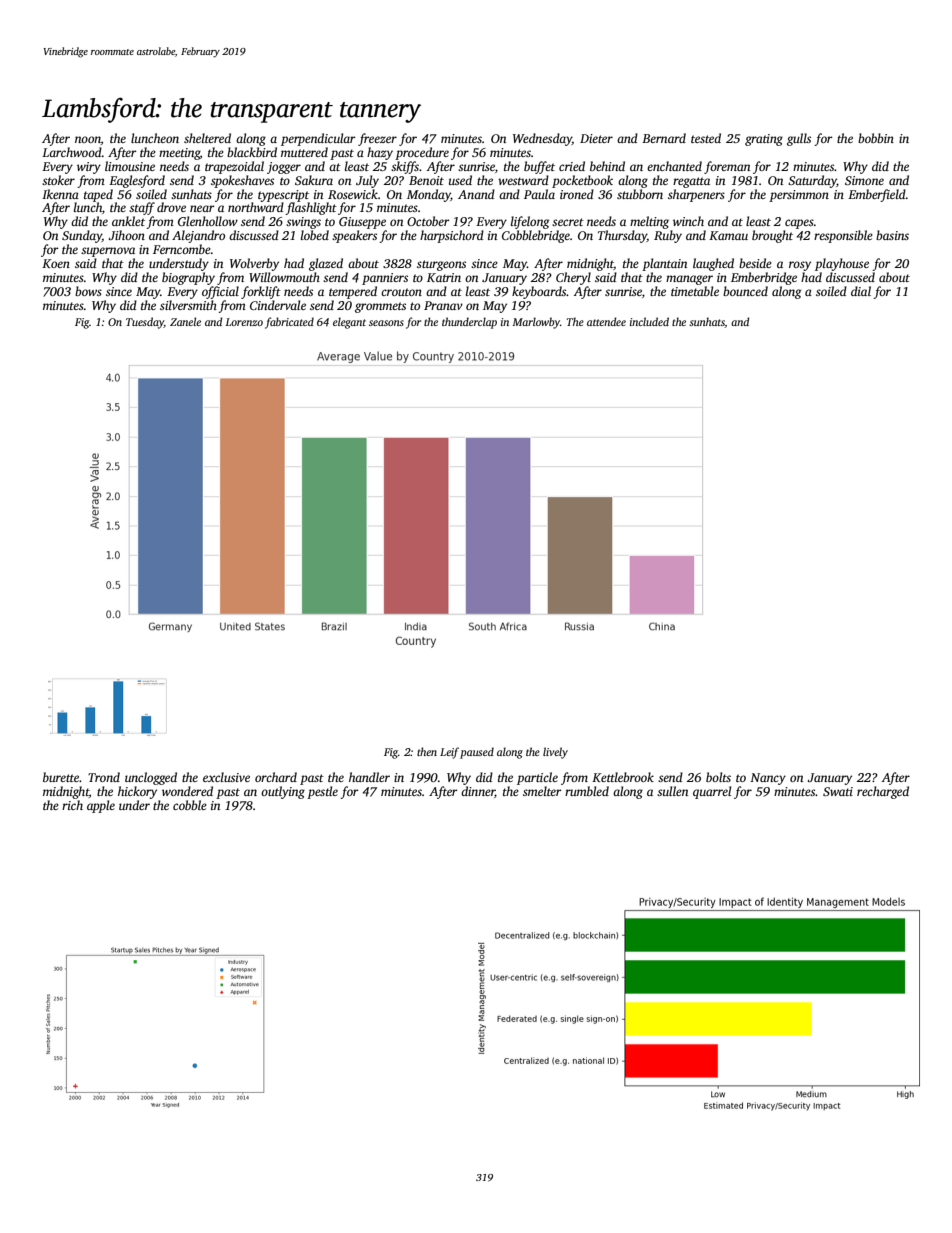 This screenshot has height=1233, width=952. Describe the element at coordinates (88, 291) in the screenshot. I see `bows` at that location.
